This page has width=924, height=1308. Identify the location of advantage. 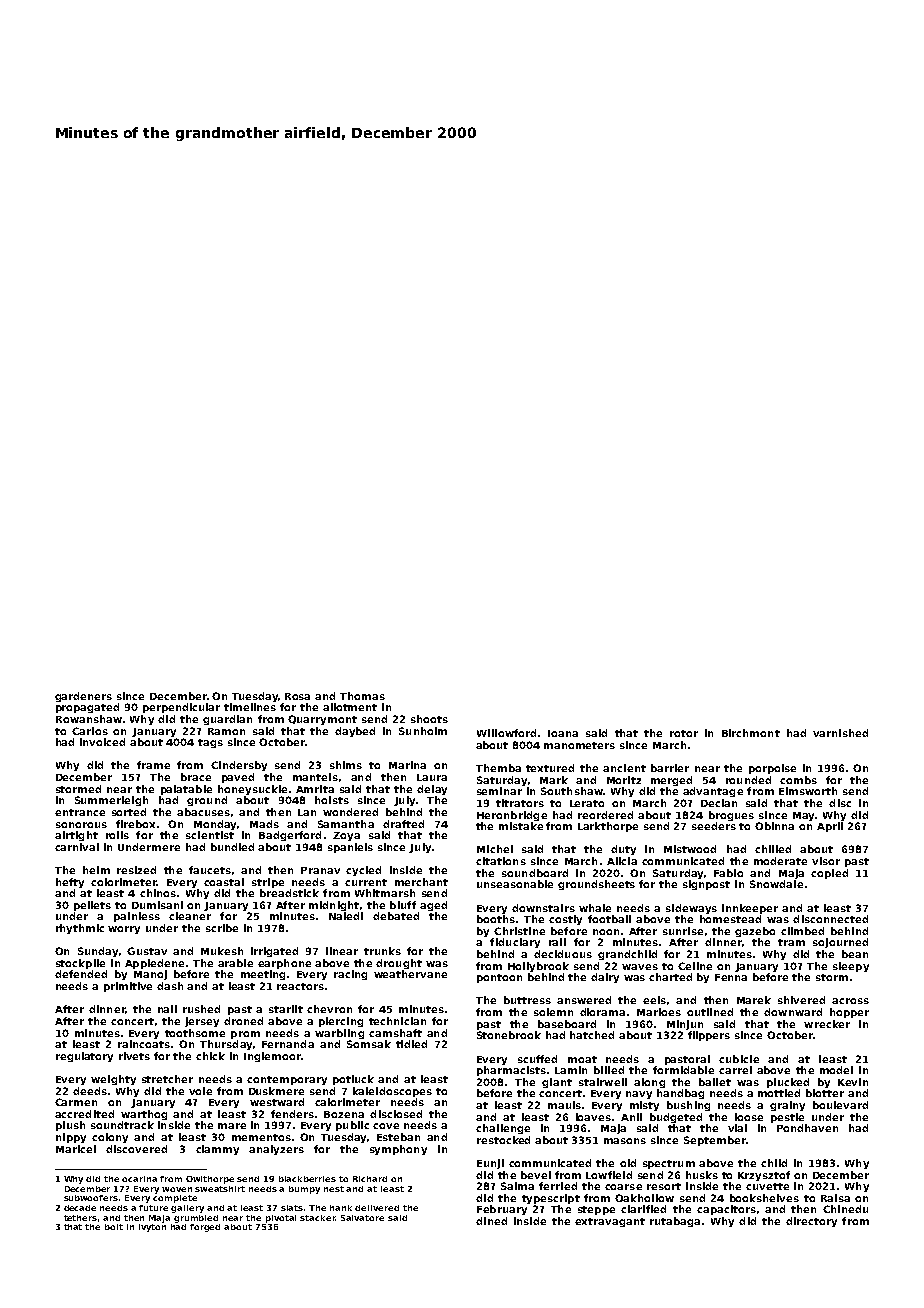
(713, 792).
